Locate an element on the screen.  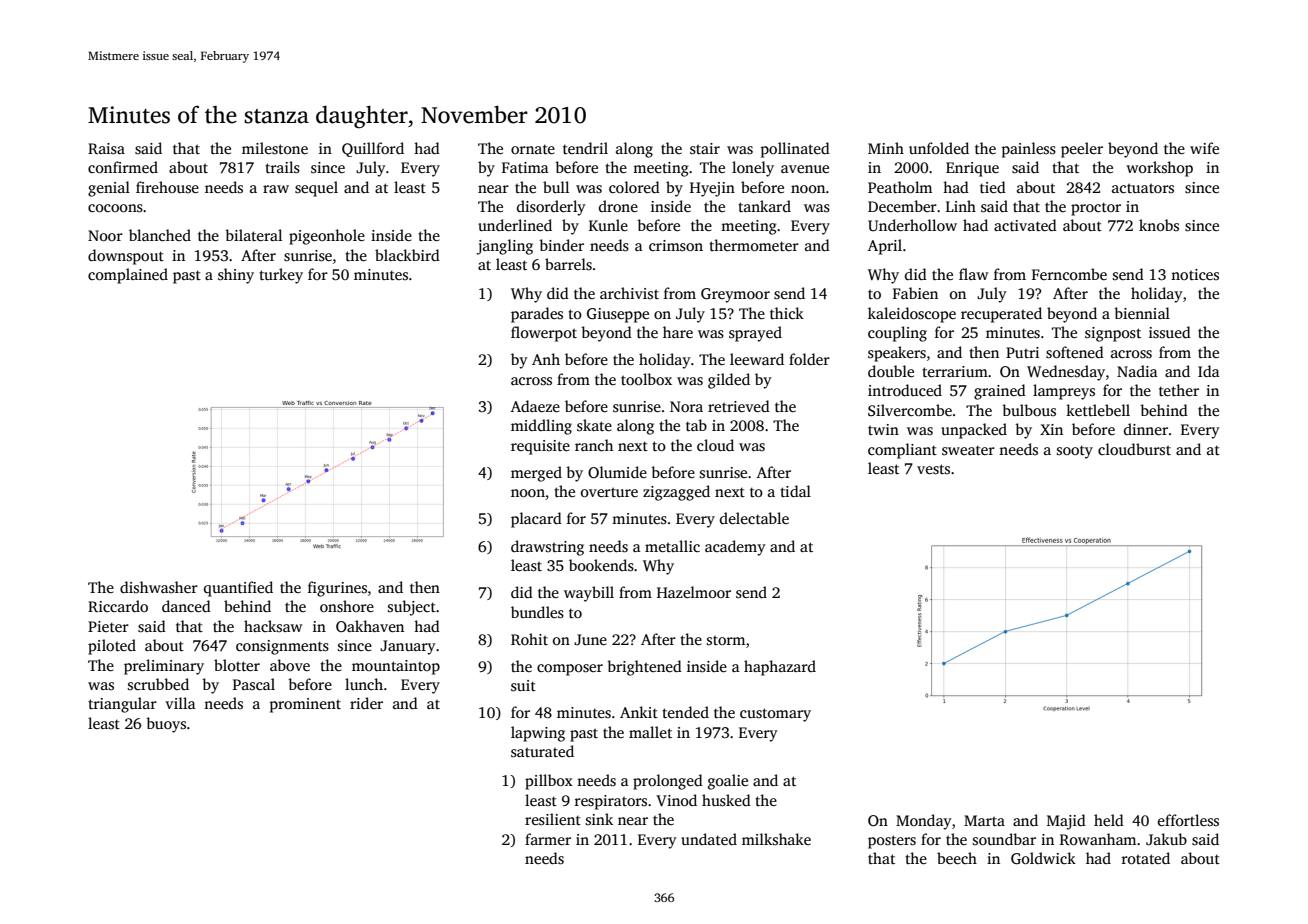
haphazard is located at coordinates (780, 668).
